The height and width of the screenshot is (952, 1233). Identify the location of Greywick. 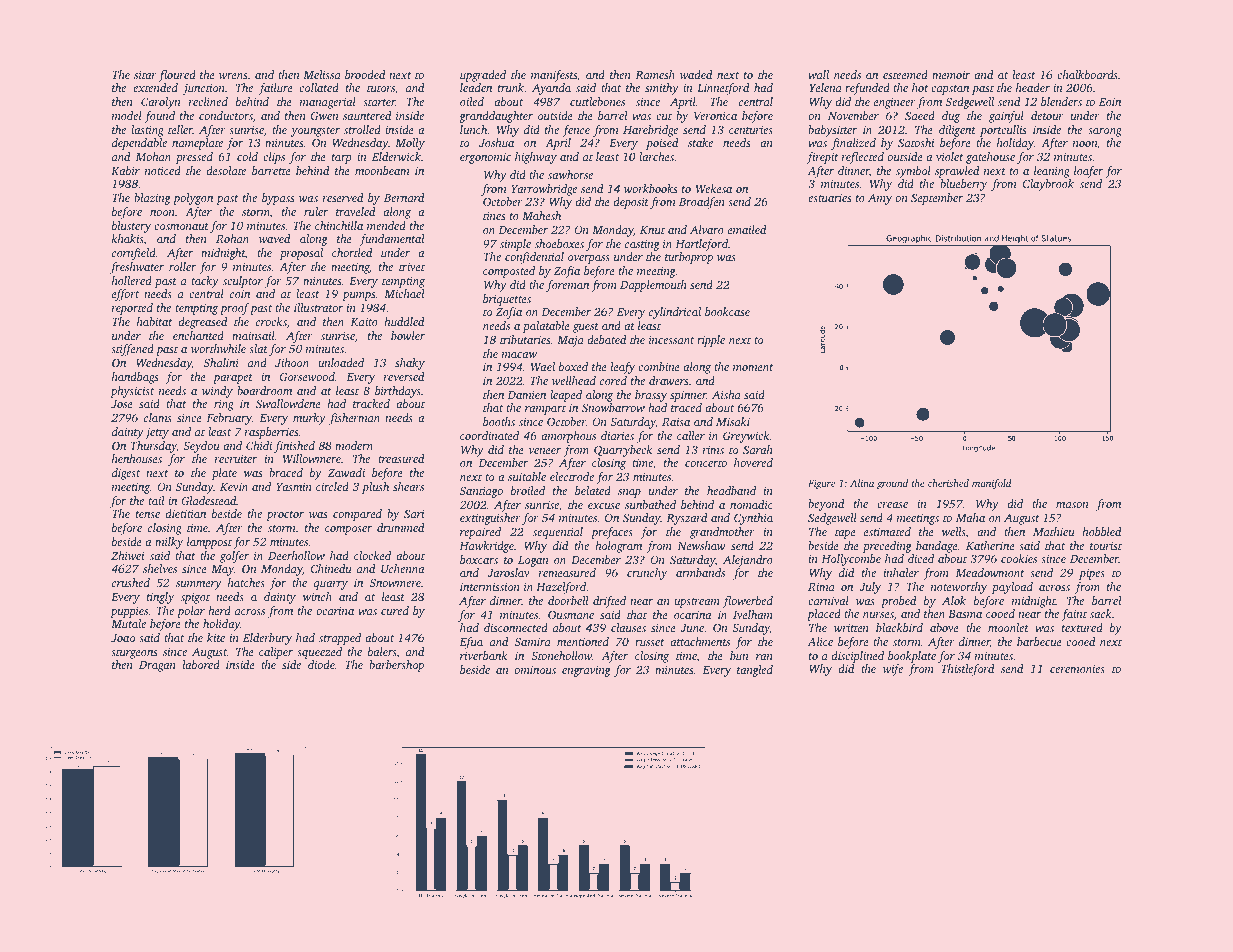
(746, 437).
